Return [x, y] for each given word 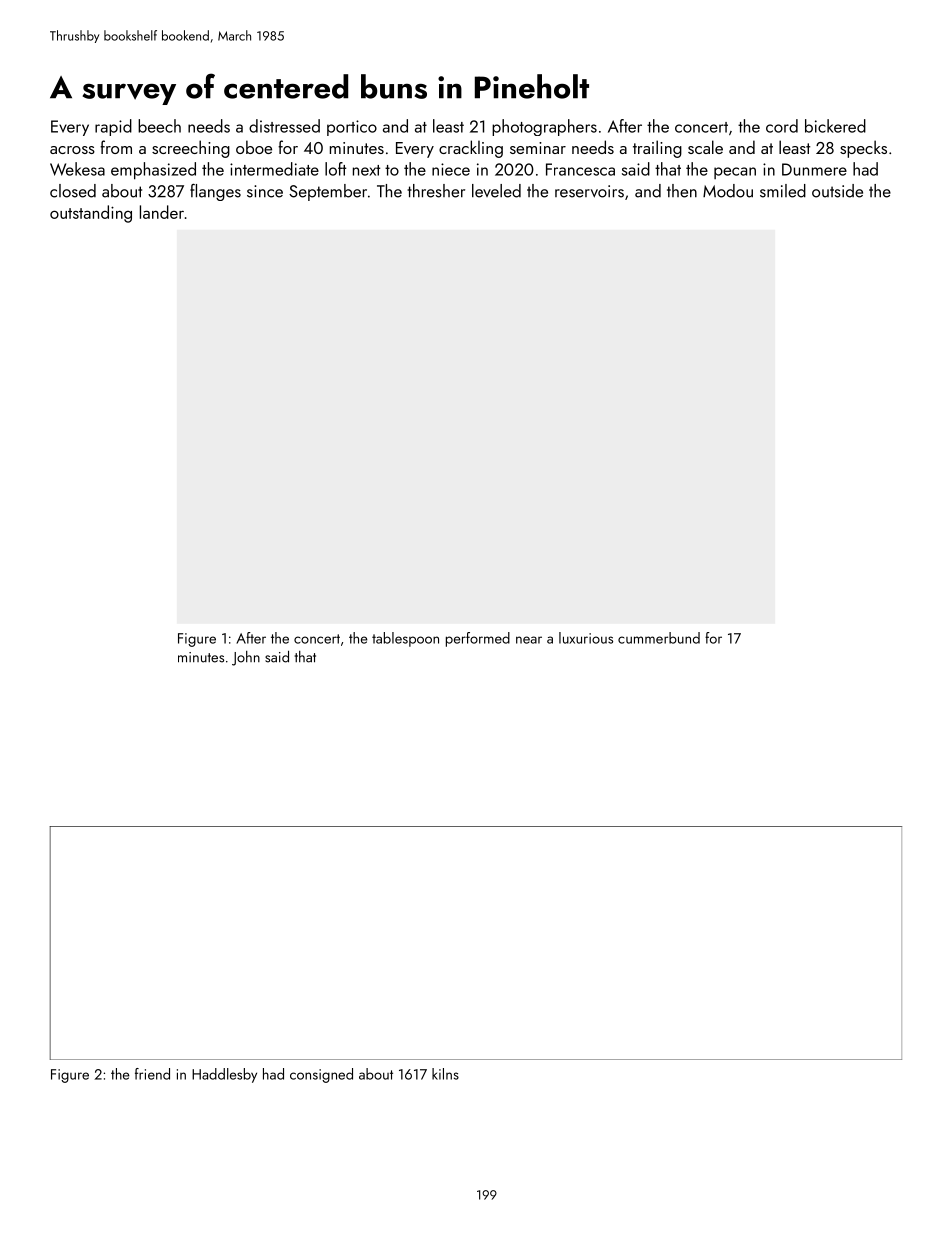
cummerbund [659, 638]
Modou [728, 191]
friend [152, 1074]
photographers [544, 127]
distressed [284, 126]
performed [478, 639]
